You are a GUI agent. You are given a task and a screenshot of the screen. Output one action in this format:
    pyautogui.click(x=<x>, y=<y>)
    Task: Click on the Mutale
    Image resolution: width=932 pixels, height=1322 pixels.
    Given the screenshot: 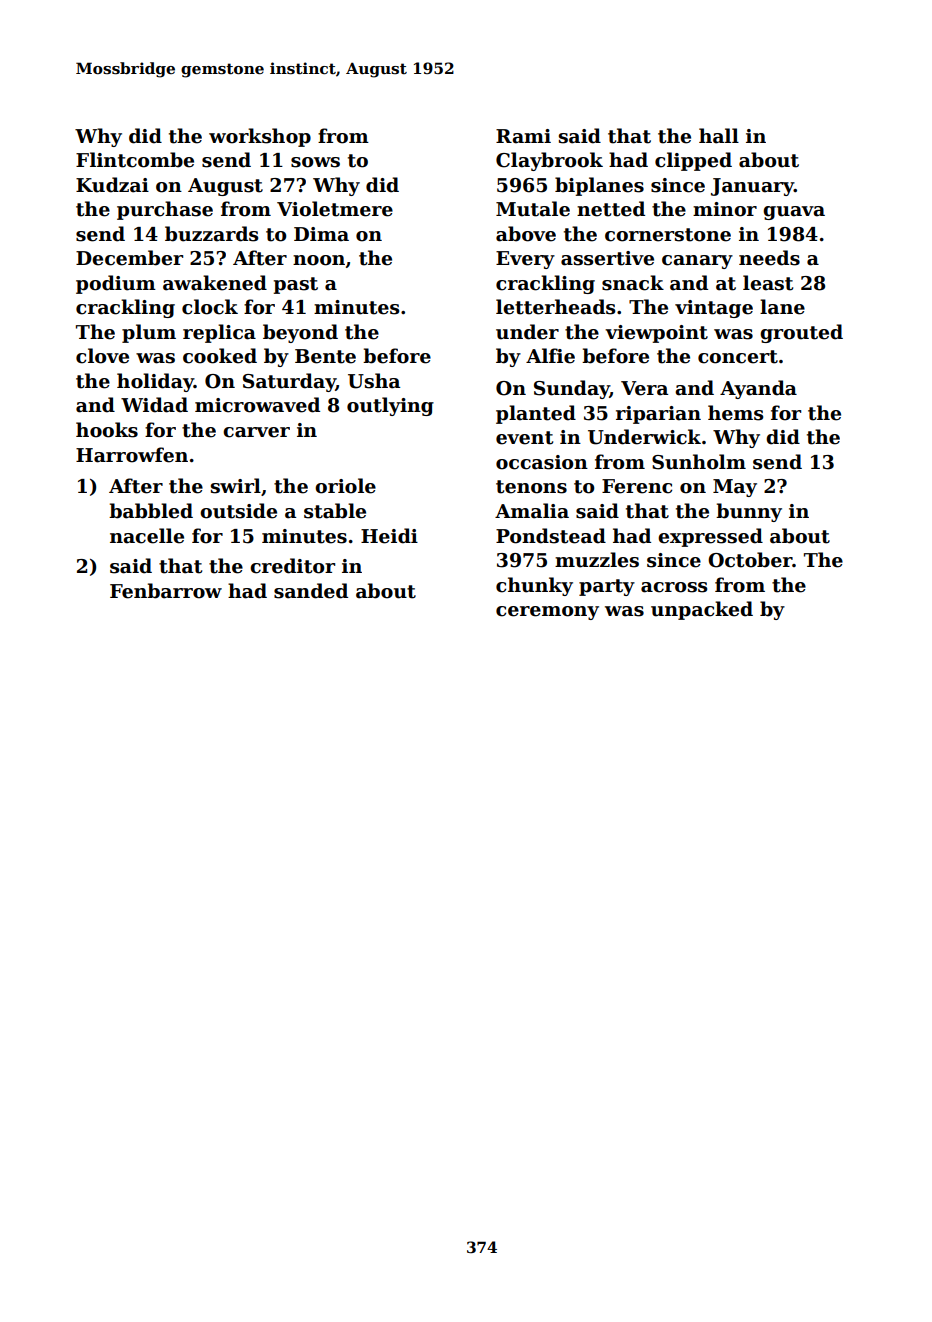 What is the action you would take?
    pyautogui.click(x=533, y=209)
